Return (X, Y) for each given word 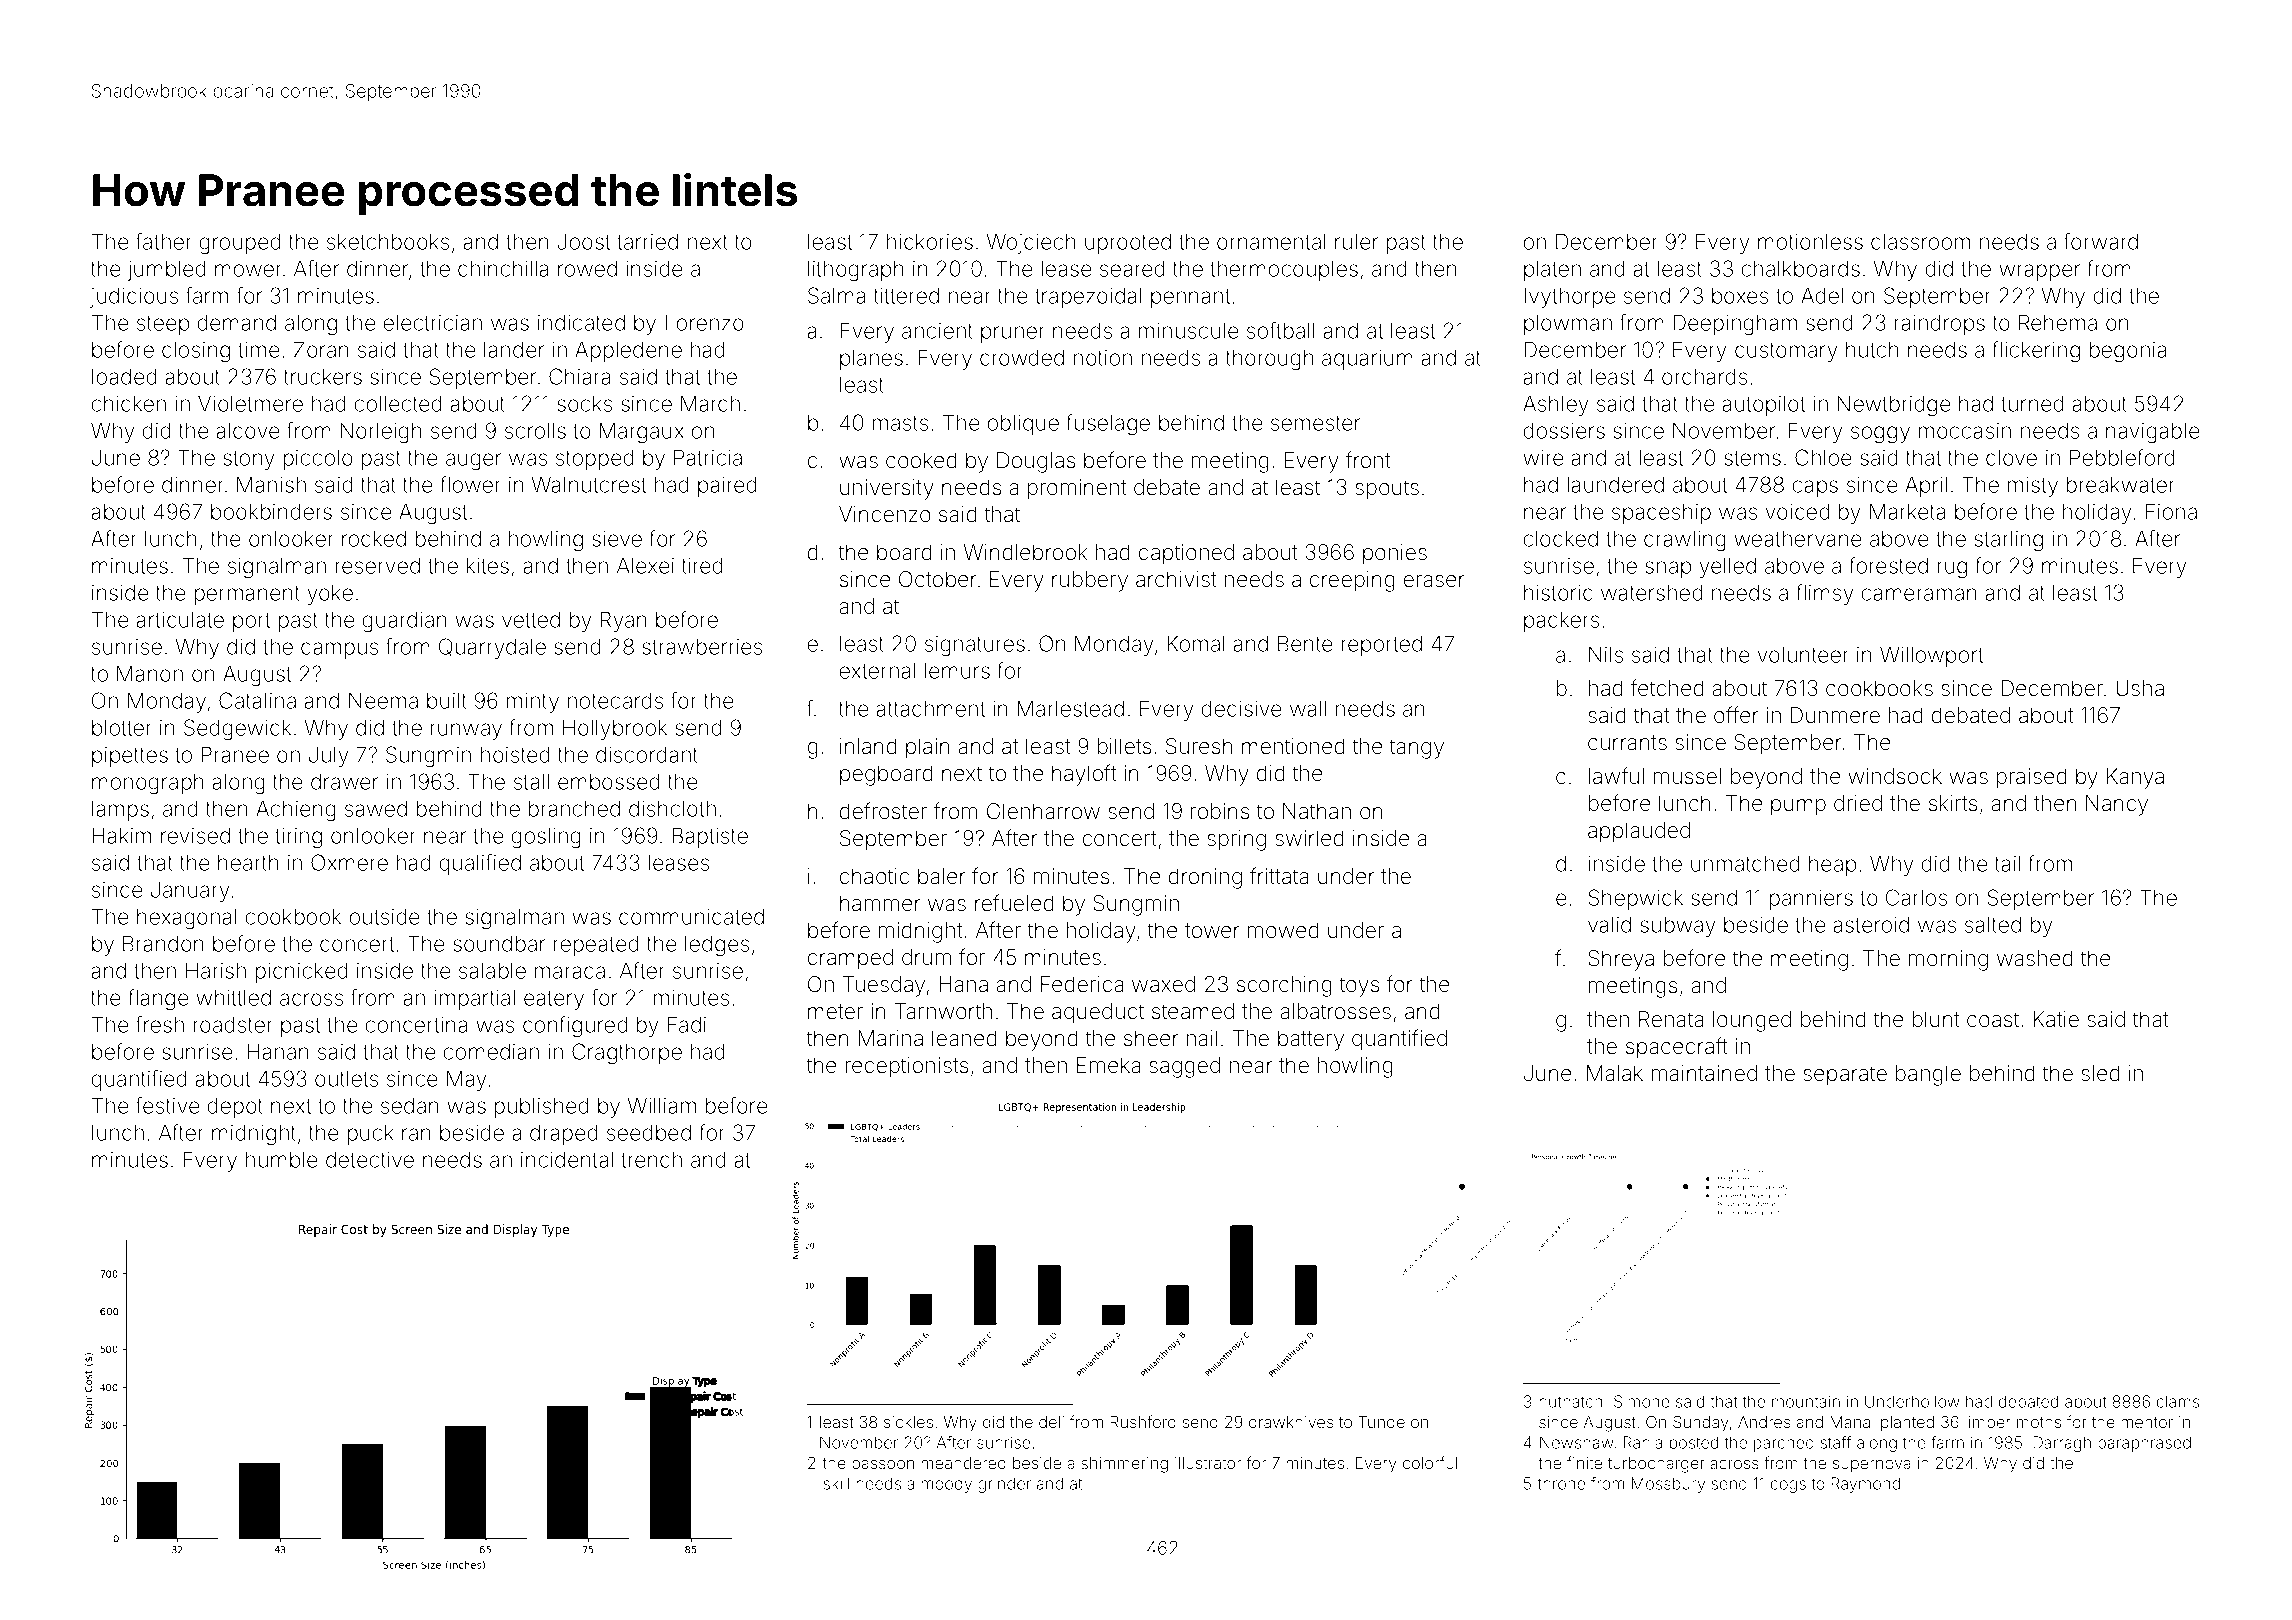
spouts (1387, 490)
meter (835, 1011)
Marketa (1907, 511)
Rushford (1143, 1421)
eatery (554, 1000)
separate (1845, 1075)
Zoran (321, 349)
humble (282, 1159)
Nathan (1317, 811)
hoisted (515, 754)
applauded (1639, 832)
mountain (1806, 1401)
